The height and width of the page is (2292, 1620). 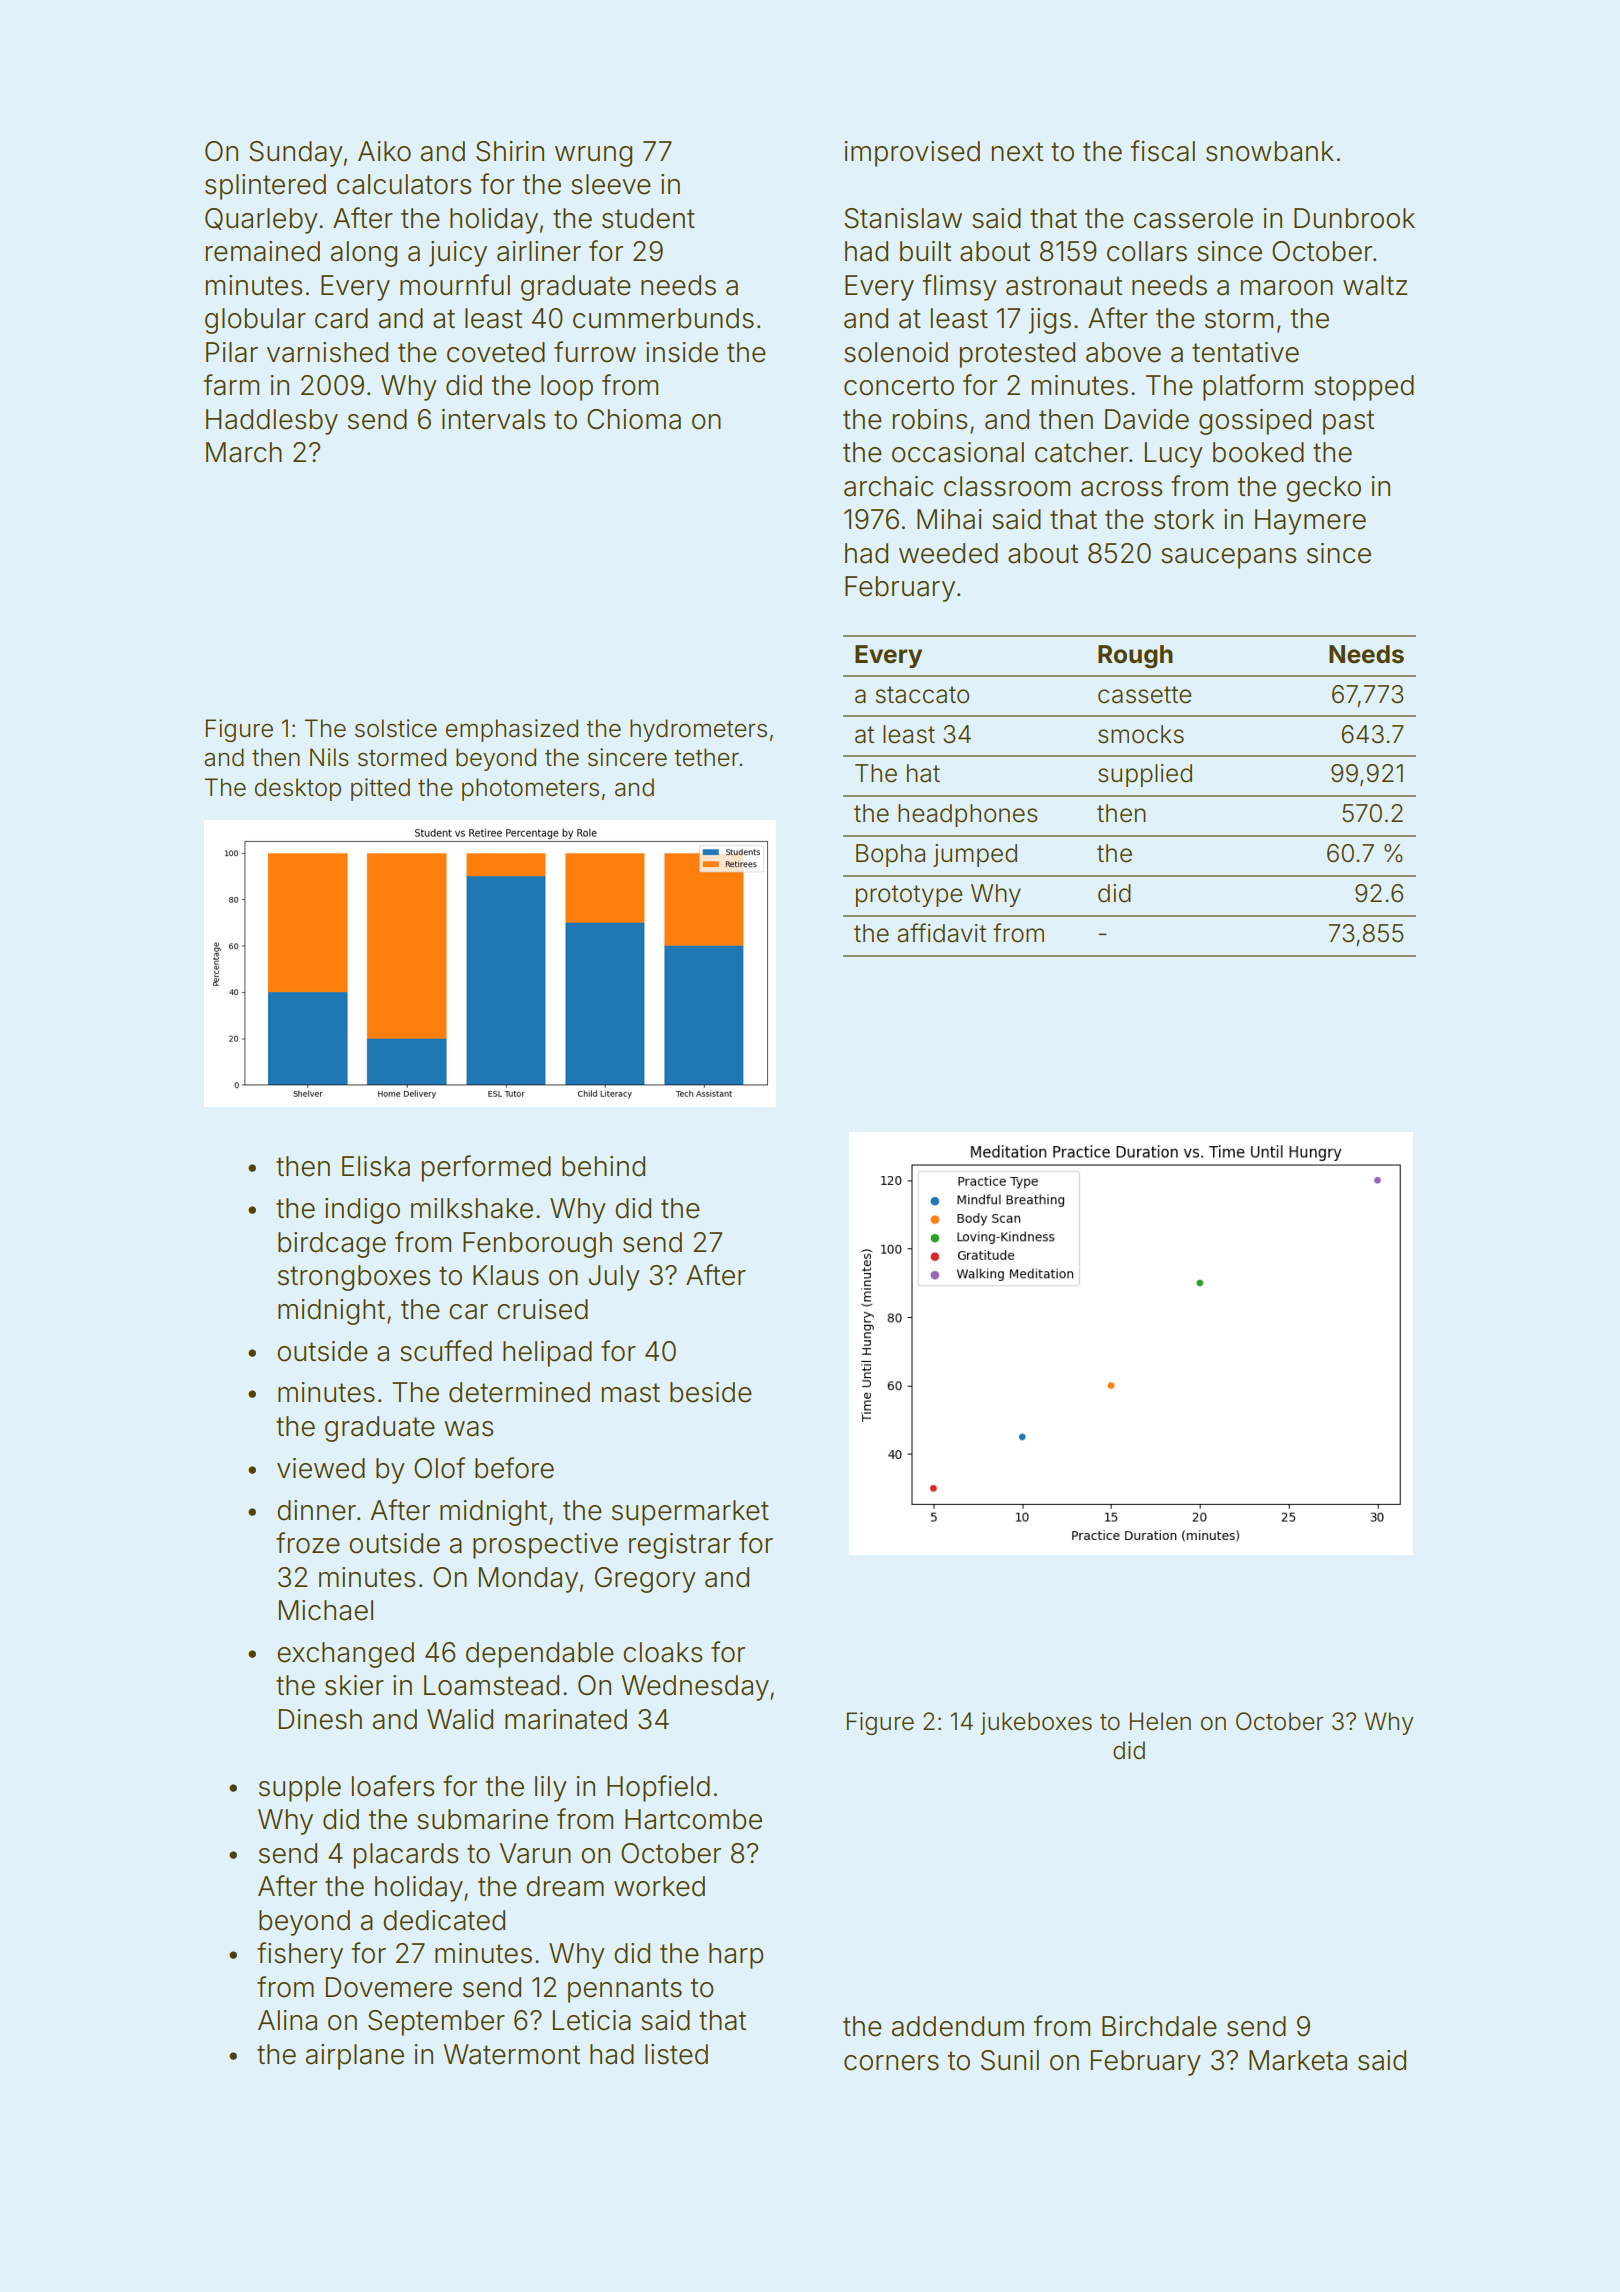 What do you see at coordinates (1036, 1723) in the page?
I see `jukeboxes` at bounding box center [1036, 1723].
